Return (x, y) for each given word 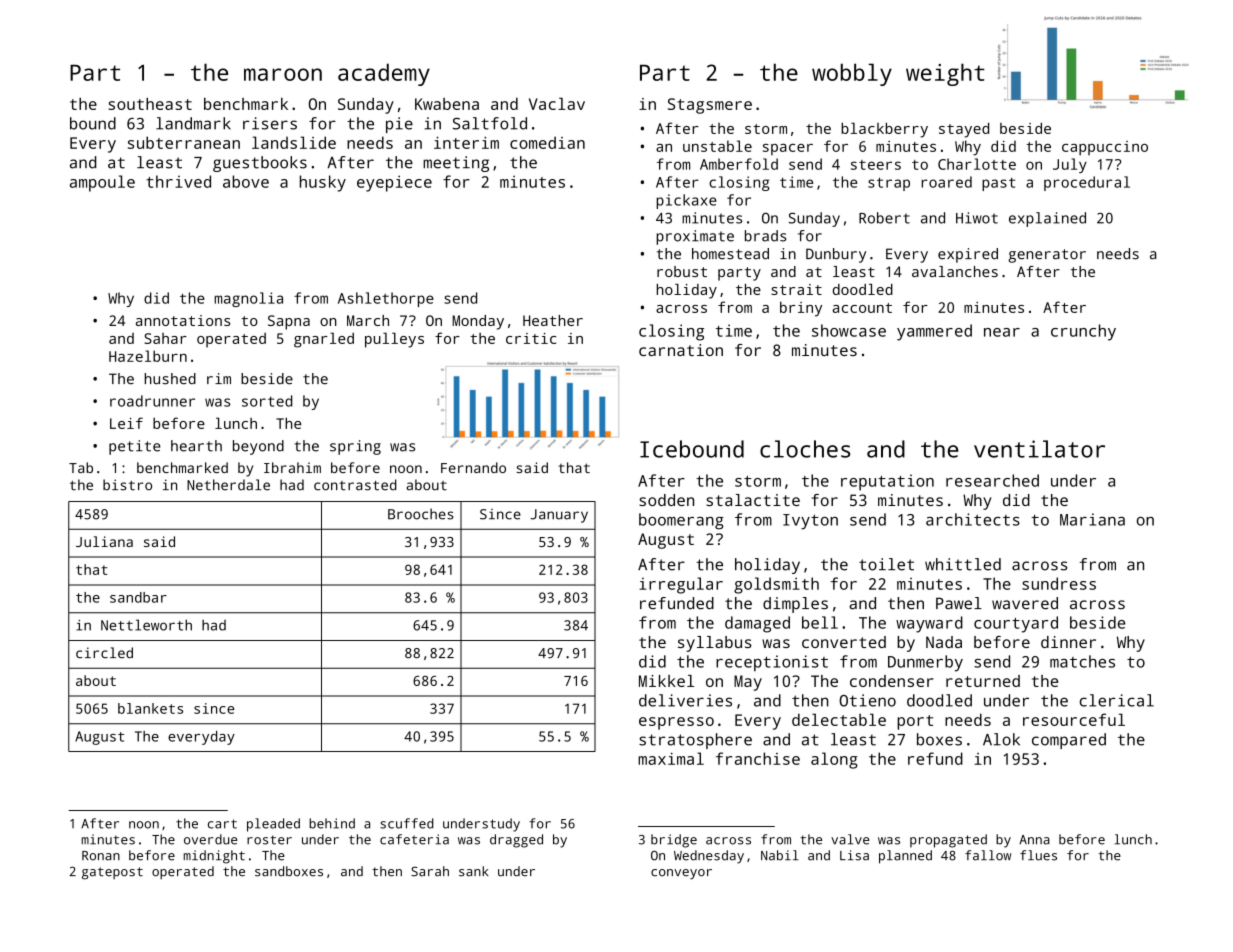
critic (531, 338)
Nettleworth (146, 625)
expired (968, 255)
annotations (183, 320)
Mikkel (666, 681)
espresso (676, 723)
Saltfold (490, 123)
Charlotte (977, 164)
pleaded (273, 825)
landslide (294, 142)
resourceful (1074, 719)
